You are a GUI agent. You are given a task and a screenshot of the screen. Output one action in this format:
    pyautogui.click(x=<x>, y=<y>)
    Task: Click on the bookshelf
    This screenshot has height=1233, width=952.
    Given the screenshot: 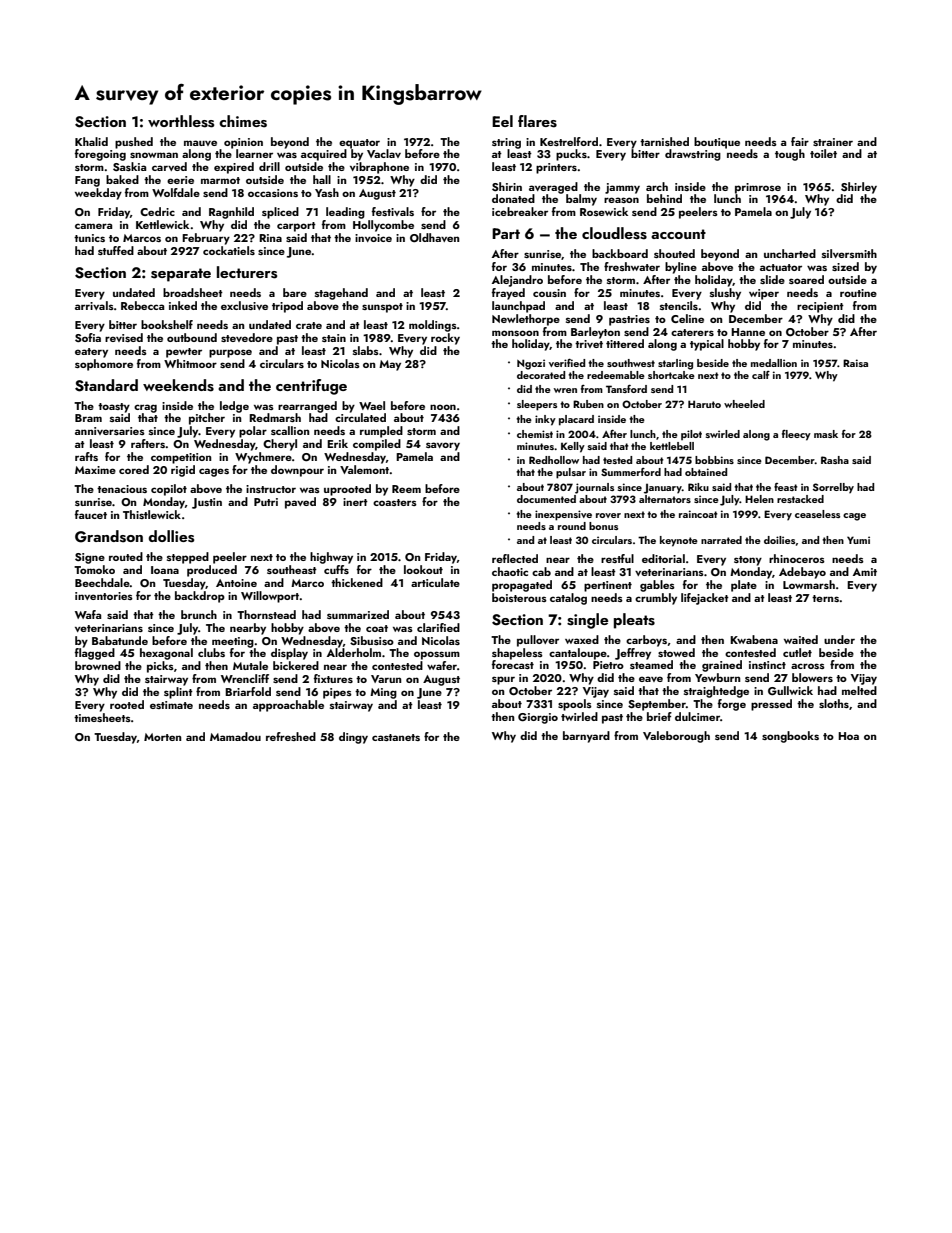 What is the action you would take?
    pyautogui.click(x=167, y=324)
